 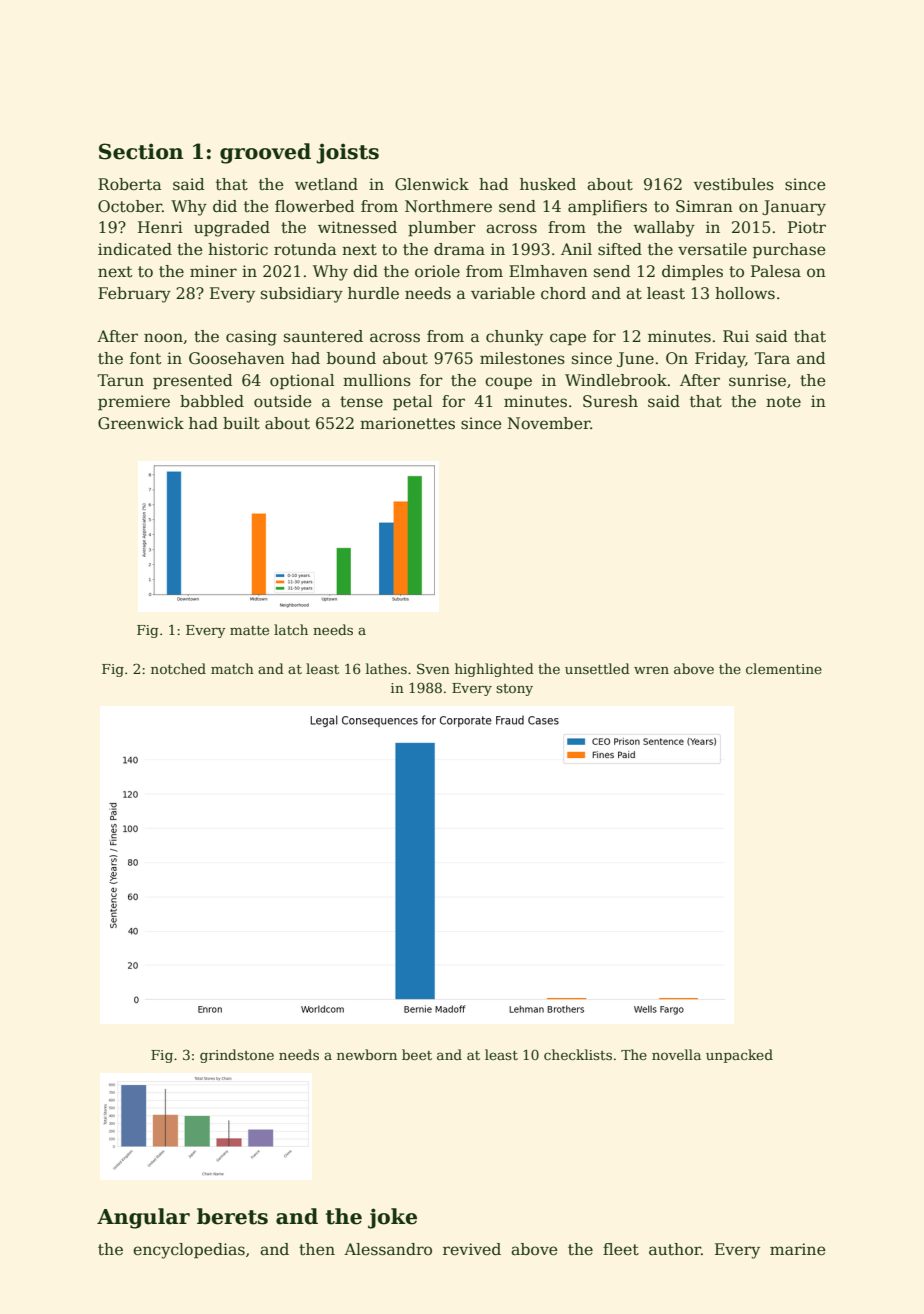 What do you see at coordinates (141, 423) in the screenshot?
I see `Greenwick` at bounding box center [141, 423].
